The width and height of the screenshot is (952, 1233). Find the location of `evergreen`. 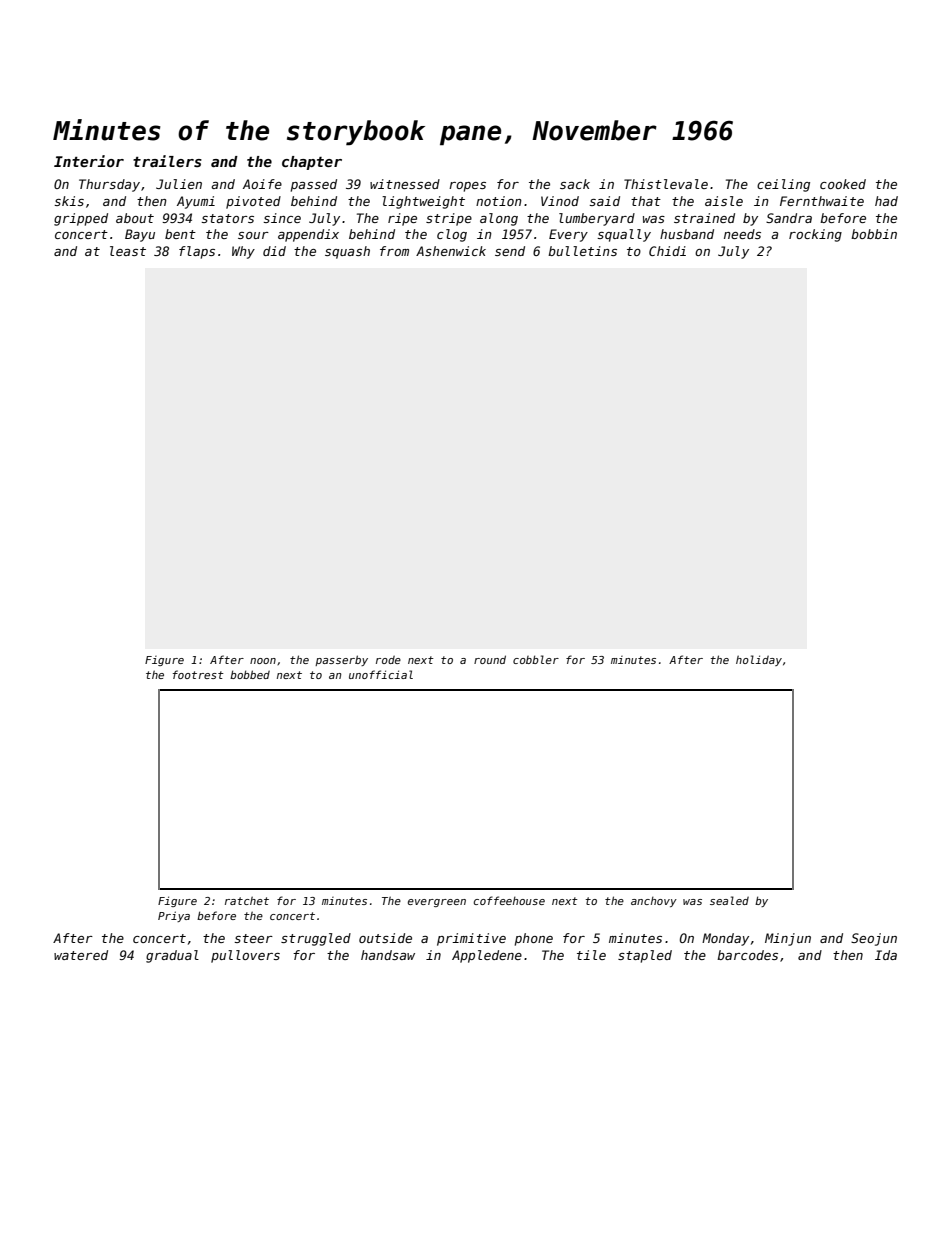

evergreen is located at coordinates (437, 903).
